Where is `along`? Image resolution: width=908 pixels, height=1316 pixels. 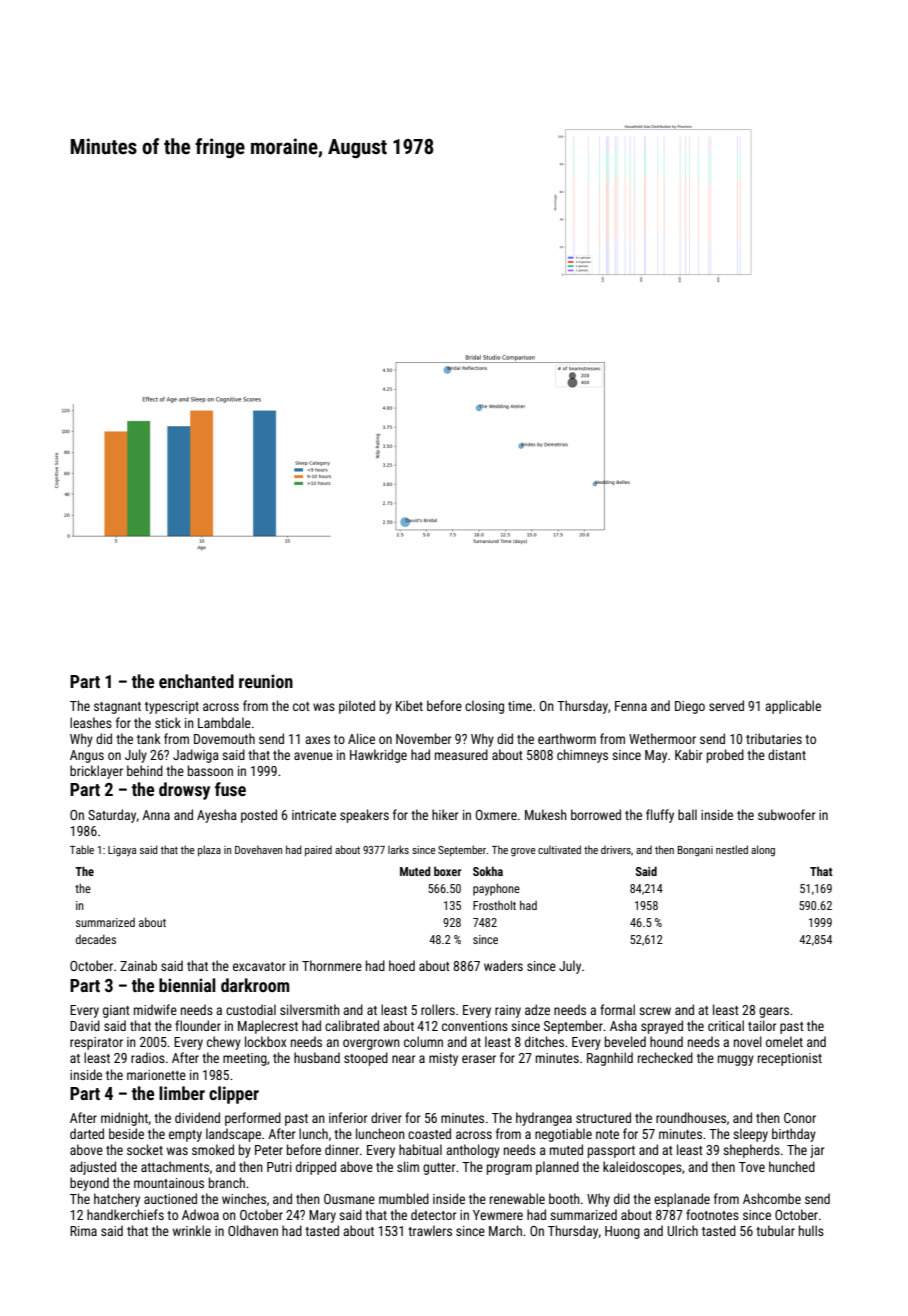 along is located at coordinates (763, 851).
